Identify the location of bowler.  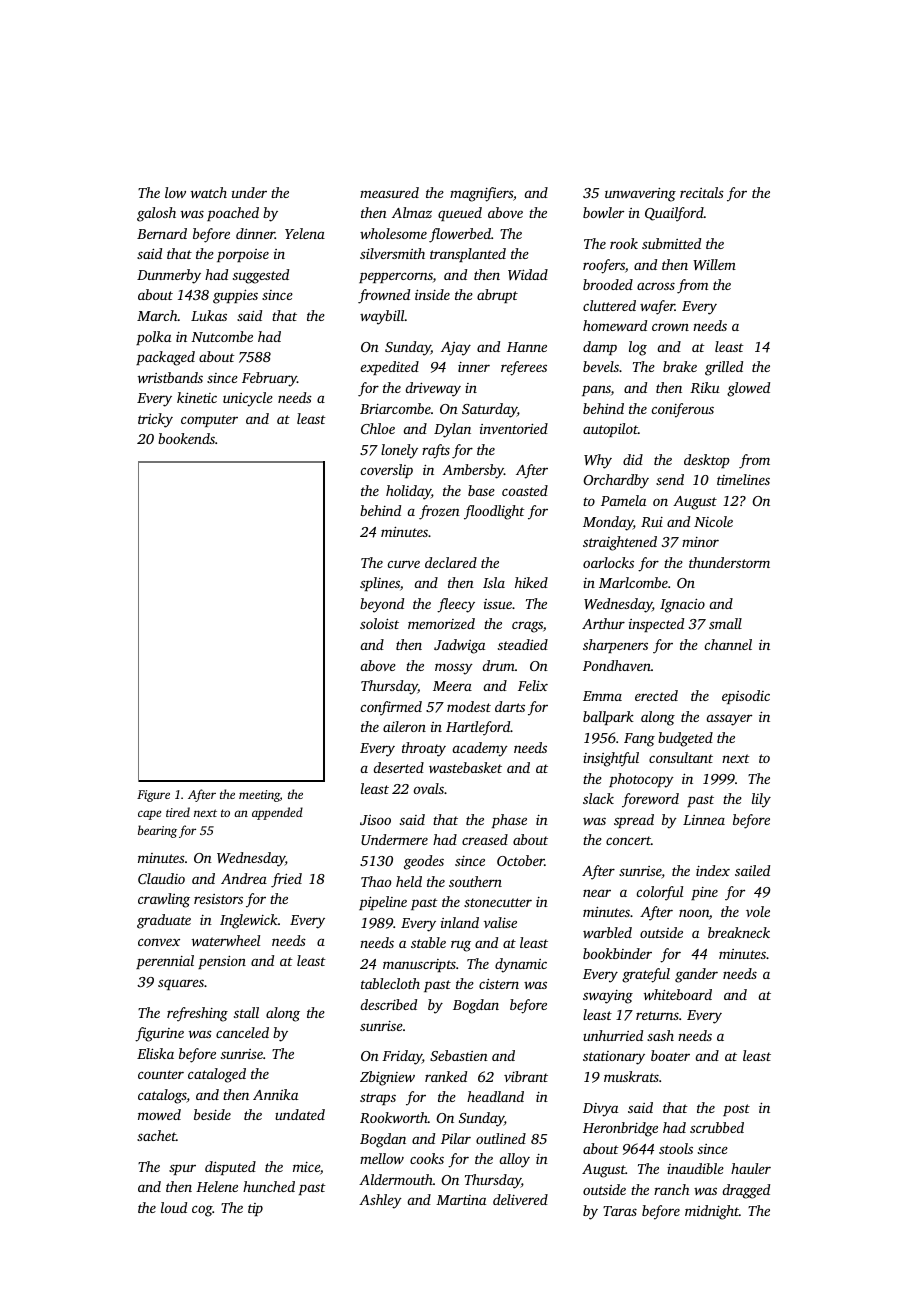
(603, 212).
